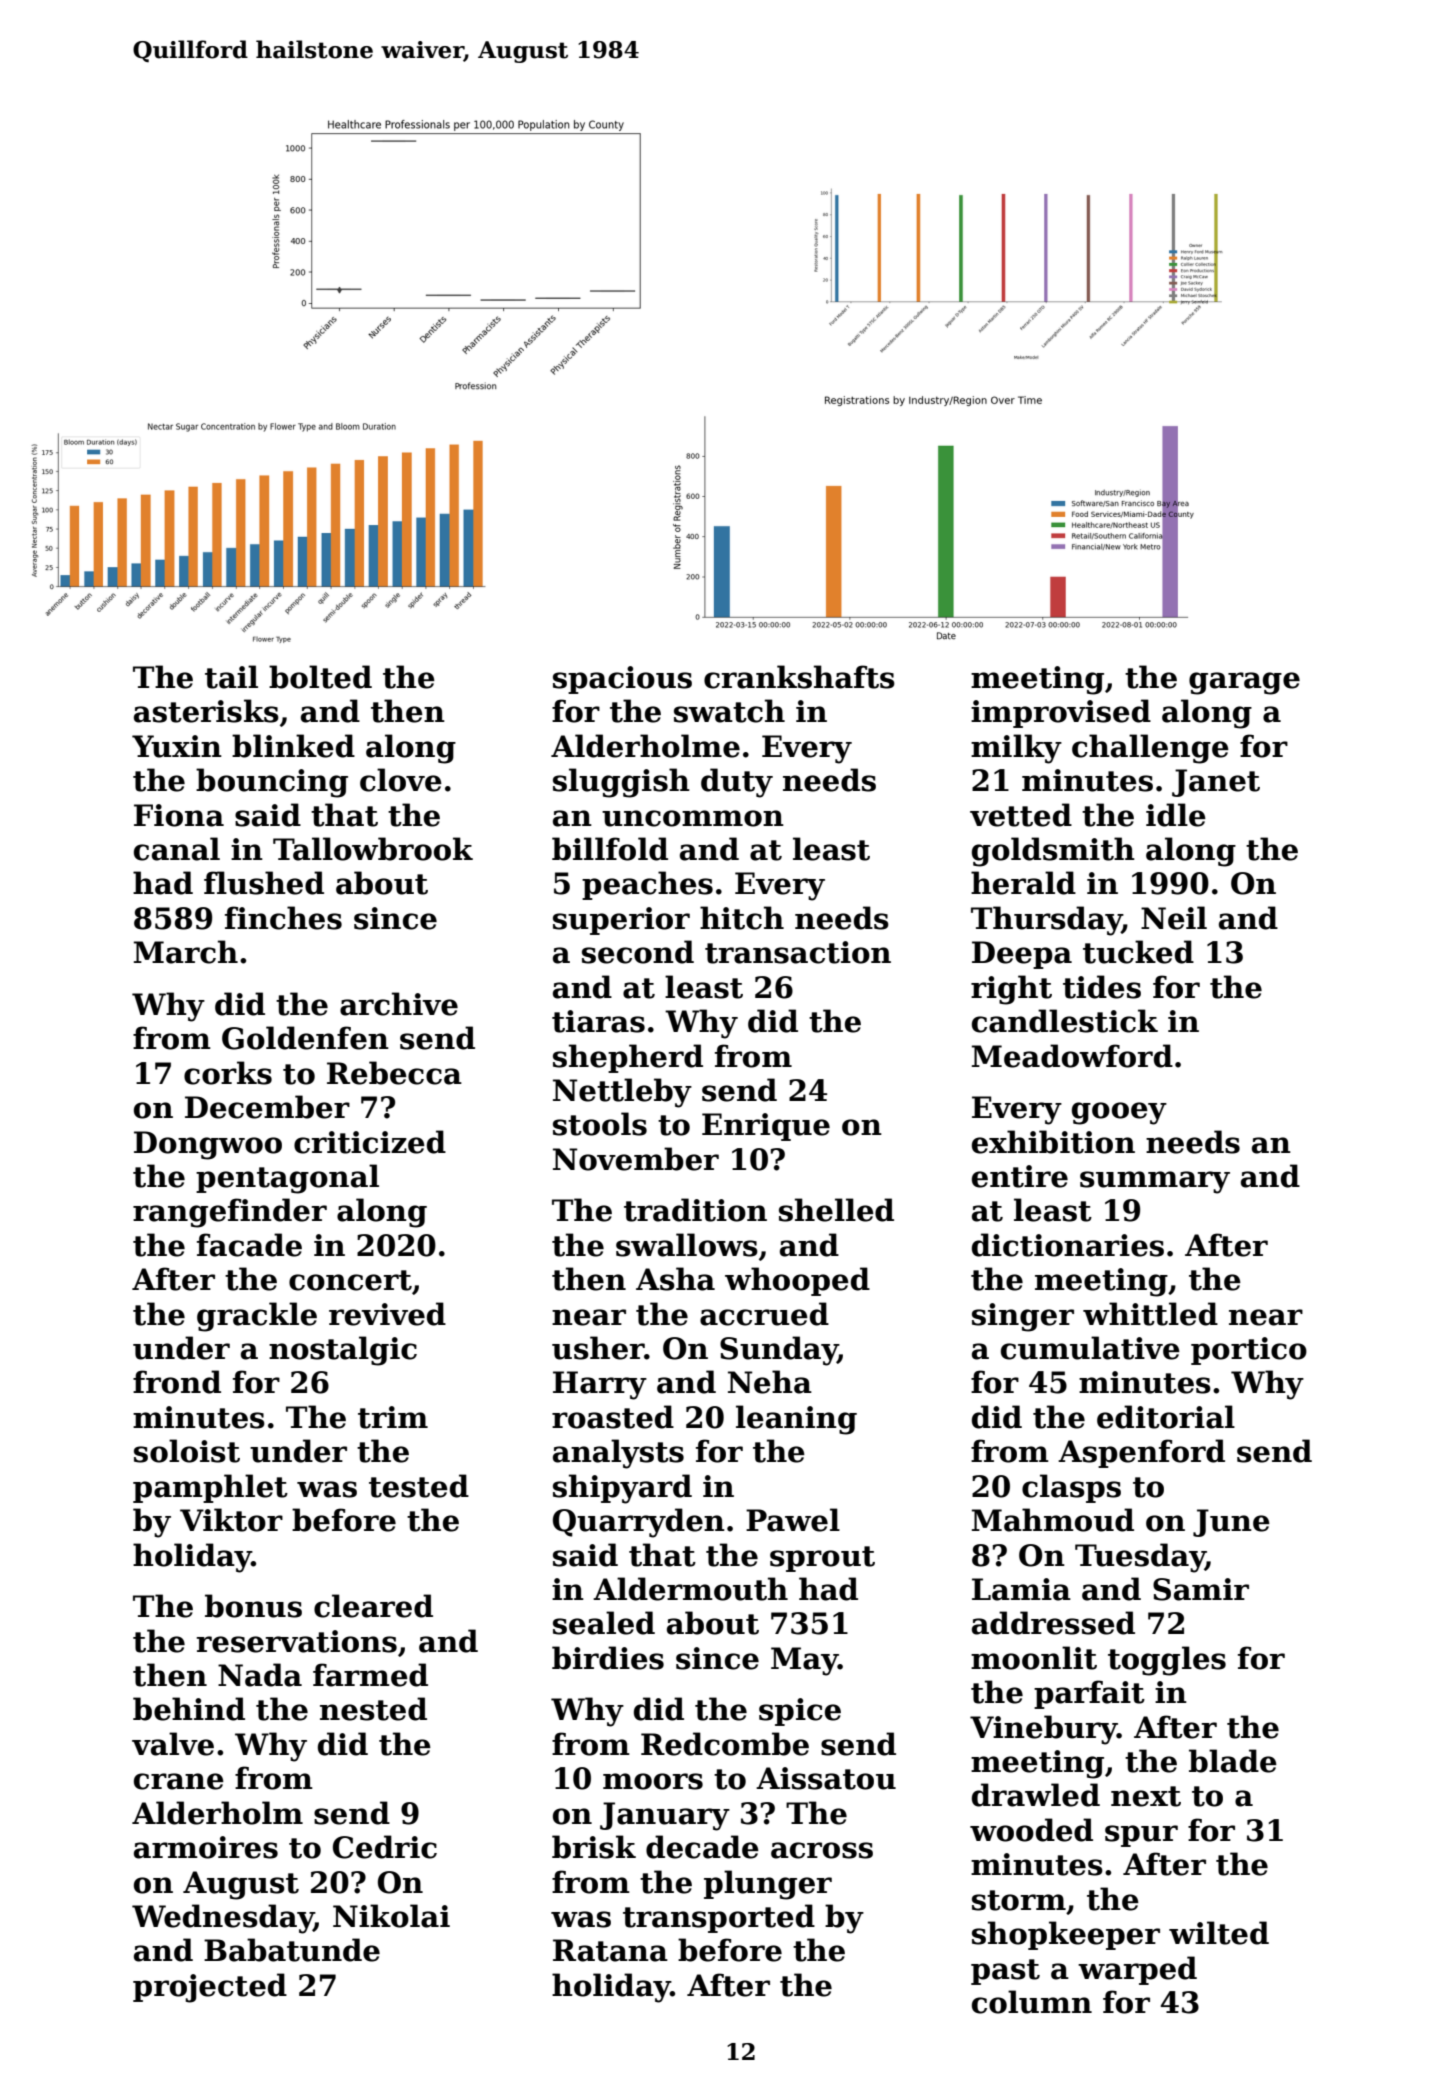 The image size is (1450, 2100). I want to click on crankshafts, so click(799, 677).
